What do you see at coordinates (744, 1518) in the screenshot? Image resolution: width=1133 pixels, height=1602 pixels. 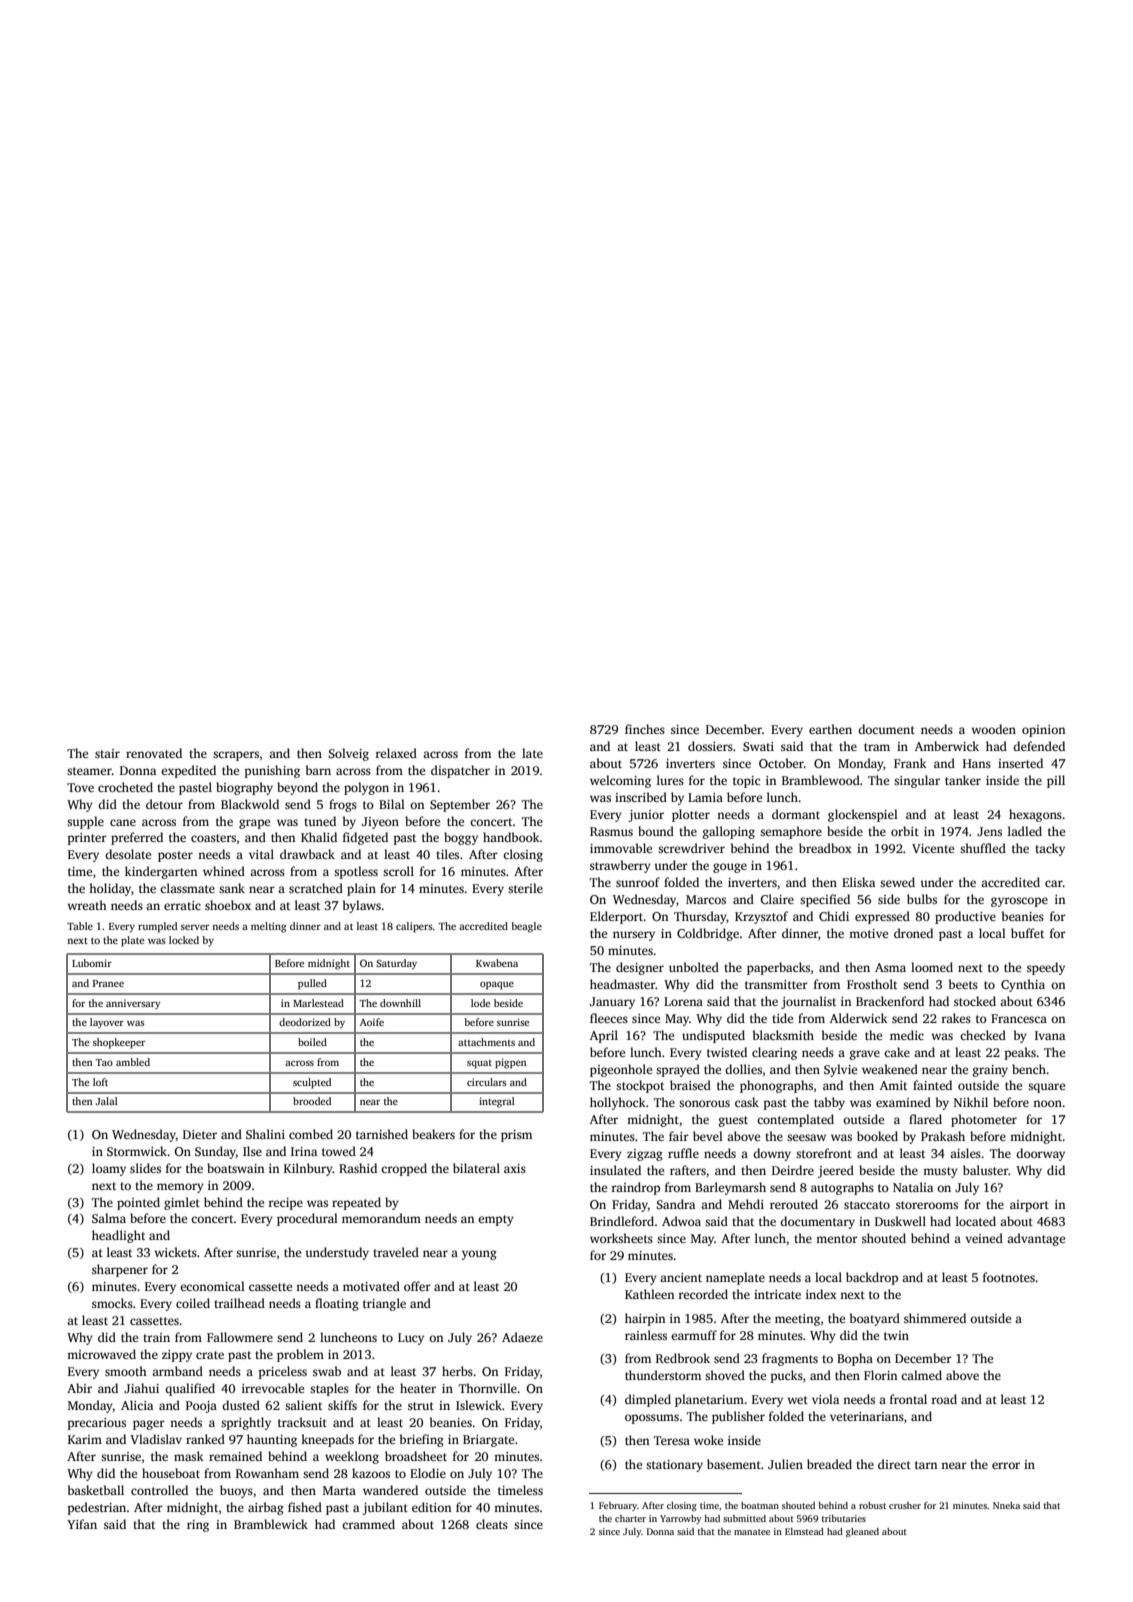 I see `submitted` at bounding box center [744, 1518].
